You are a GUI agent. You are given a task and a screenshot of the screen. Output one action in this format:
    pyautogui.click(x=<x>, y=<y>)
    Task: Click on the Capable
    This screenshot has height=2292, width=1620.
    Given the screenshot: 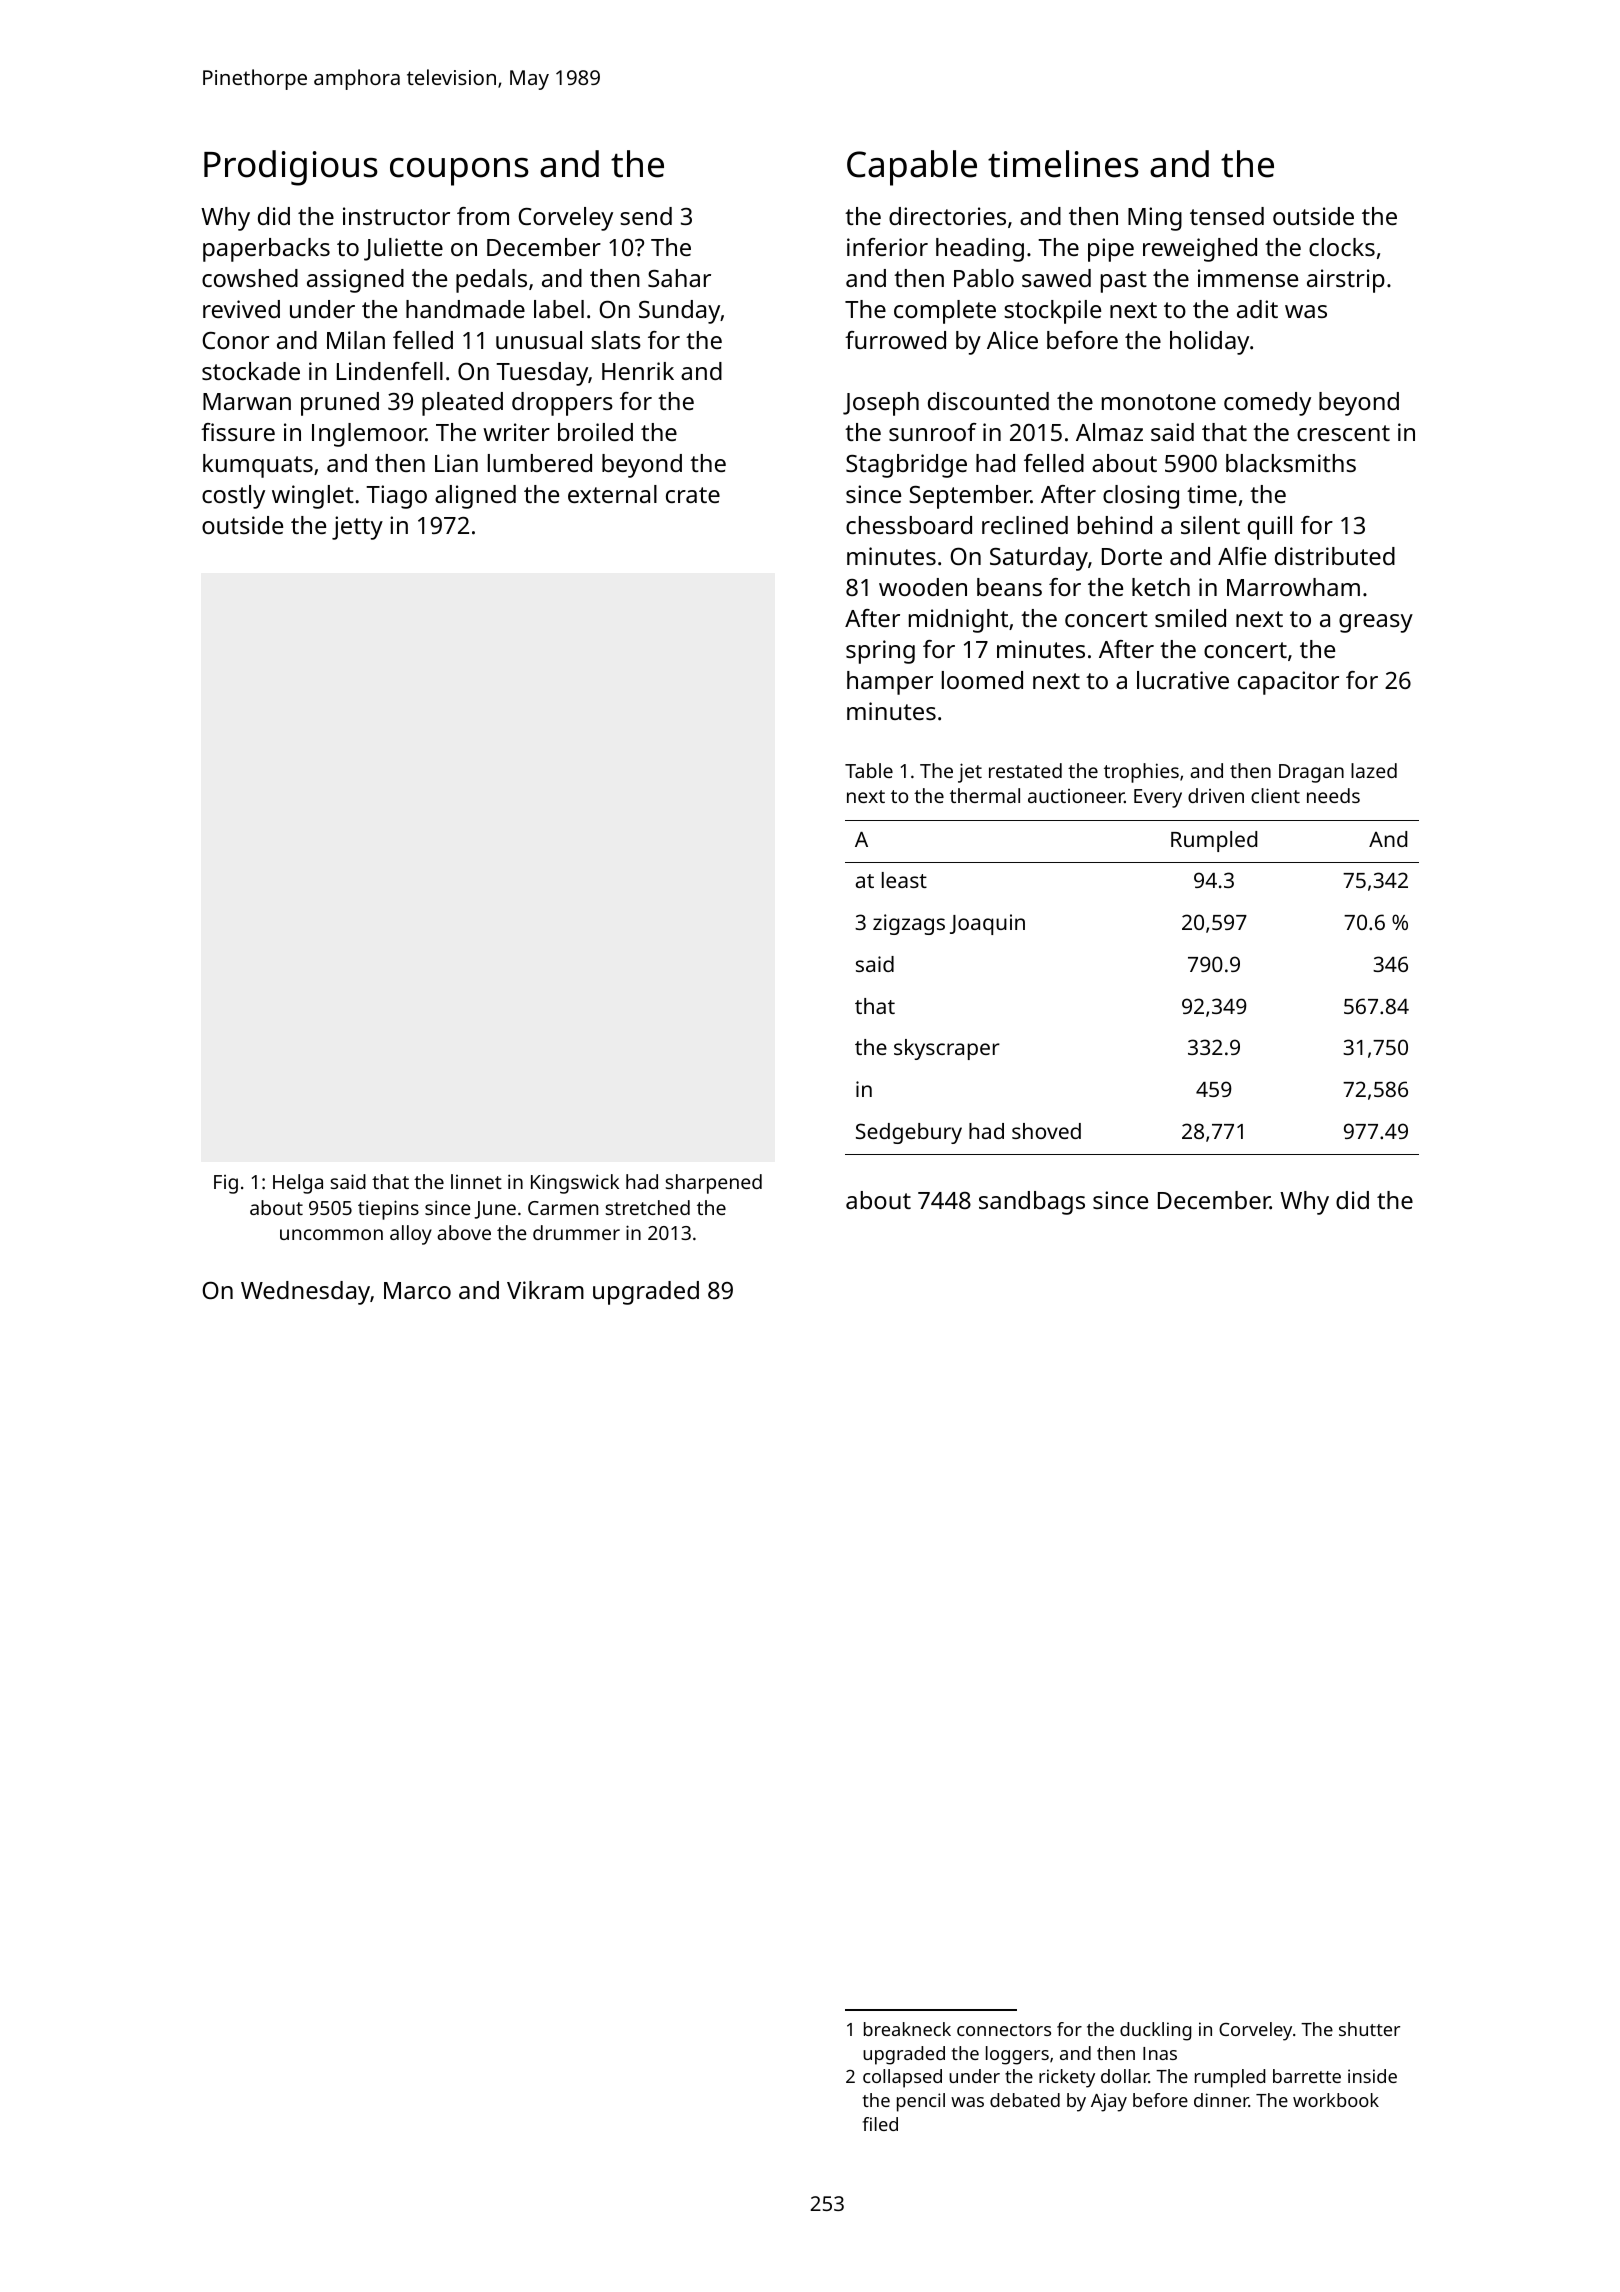 What is the action you would take?
    pyautogui.click(x=912, y=168)
